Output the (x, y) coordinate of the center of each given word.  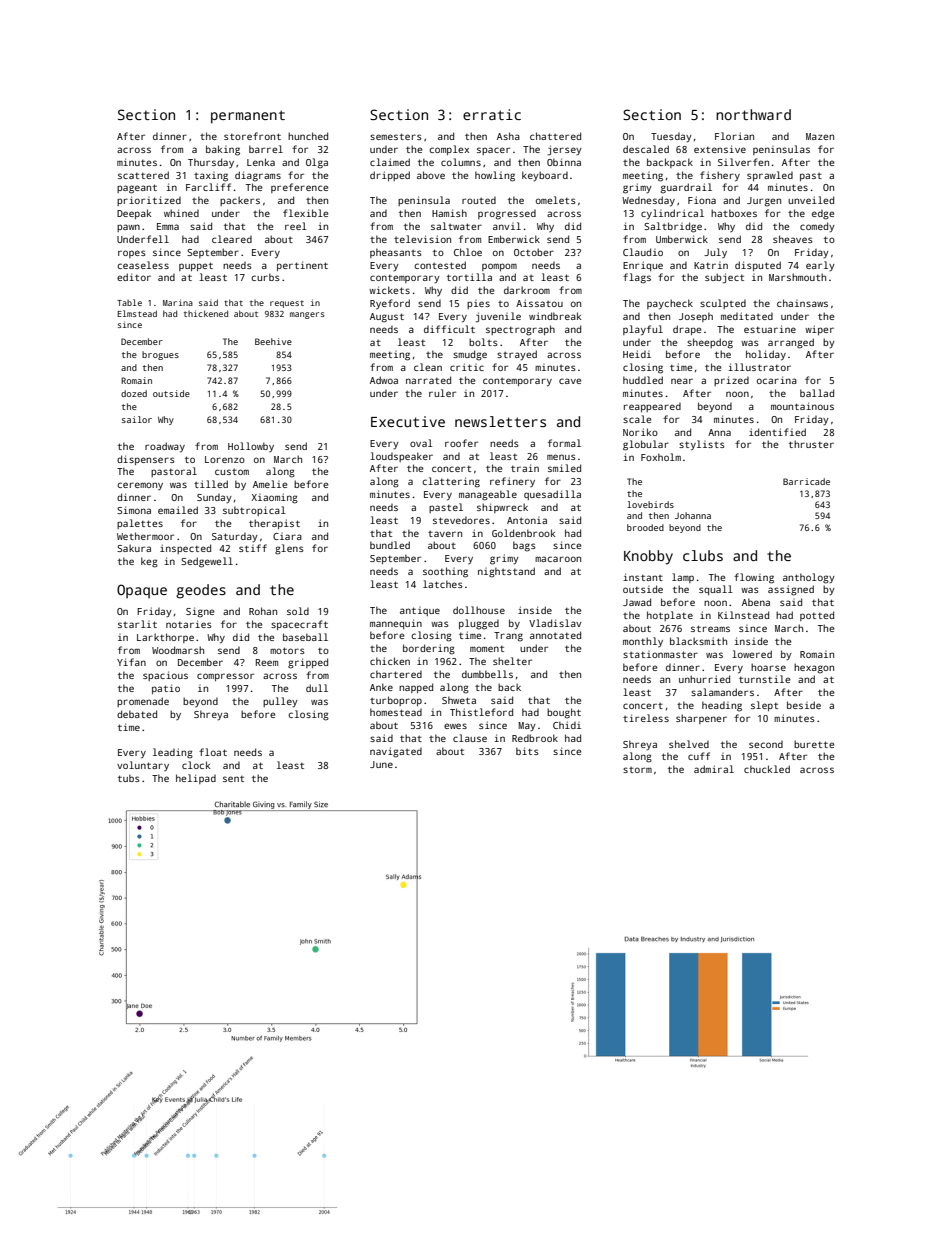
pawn (128, 228)
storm (637, 770)
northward (753, 114)
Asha (508, 136)
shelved (689, 744)
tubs (129, 778)
